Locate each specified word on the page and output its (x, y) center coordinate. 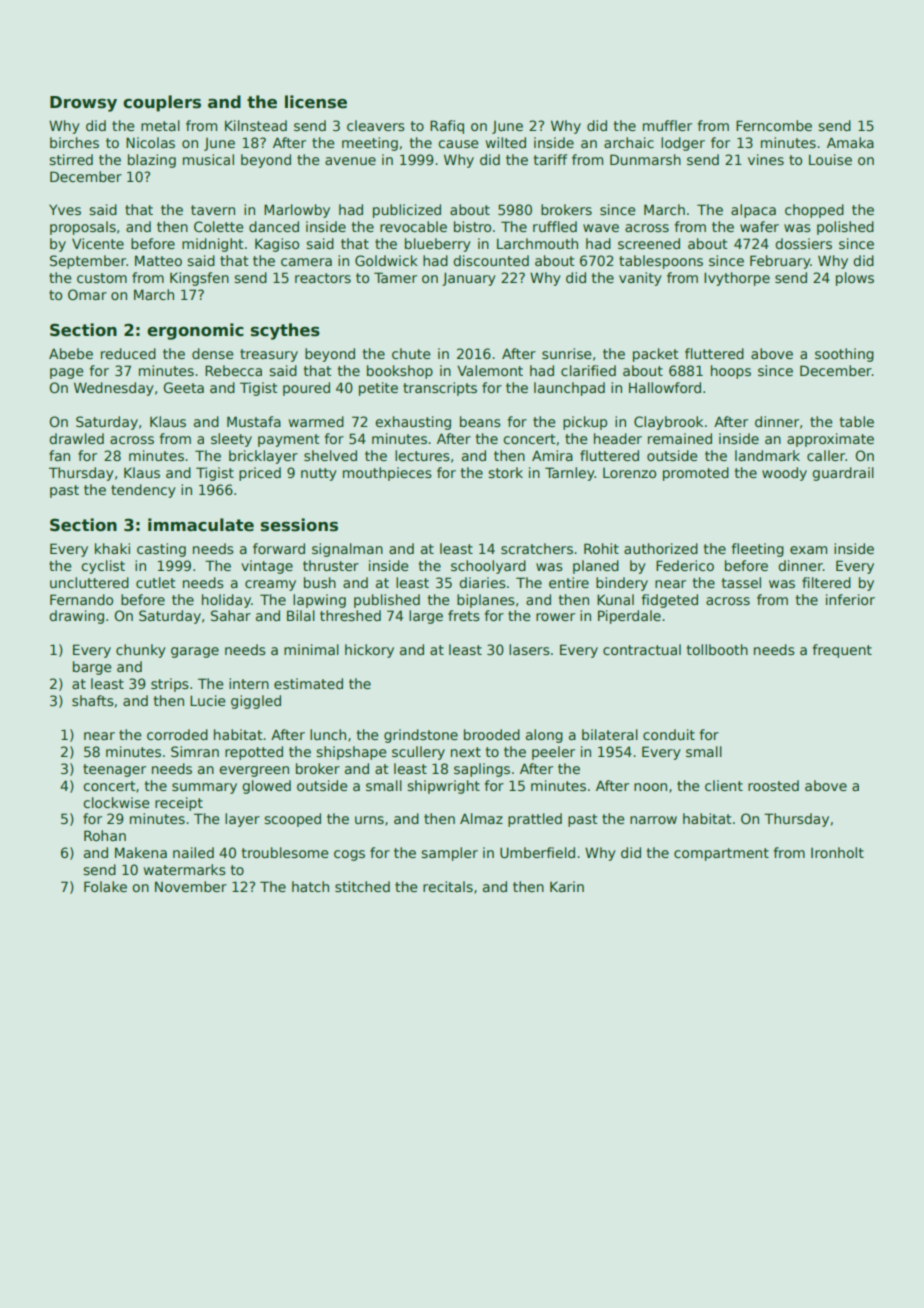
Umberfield (537, 852)
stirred (71, 159)
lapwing (319, 601)
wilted (506, 142)
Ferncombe (774, 125)
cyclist (103, 567)
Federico (685, 565)
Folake (105, 886)
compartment (721, 854)
